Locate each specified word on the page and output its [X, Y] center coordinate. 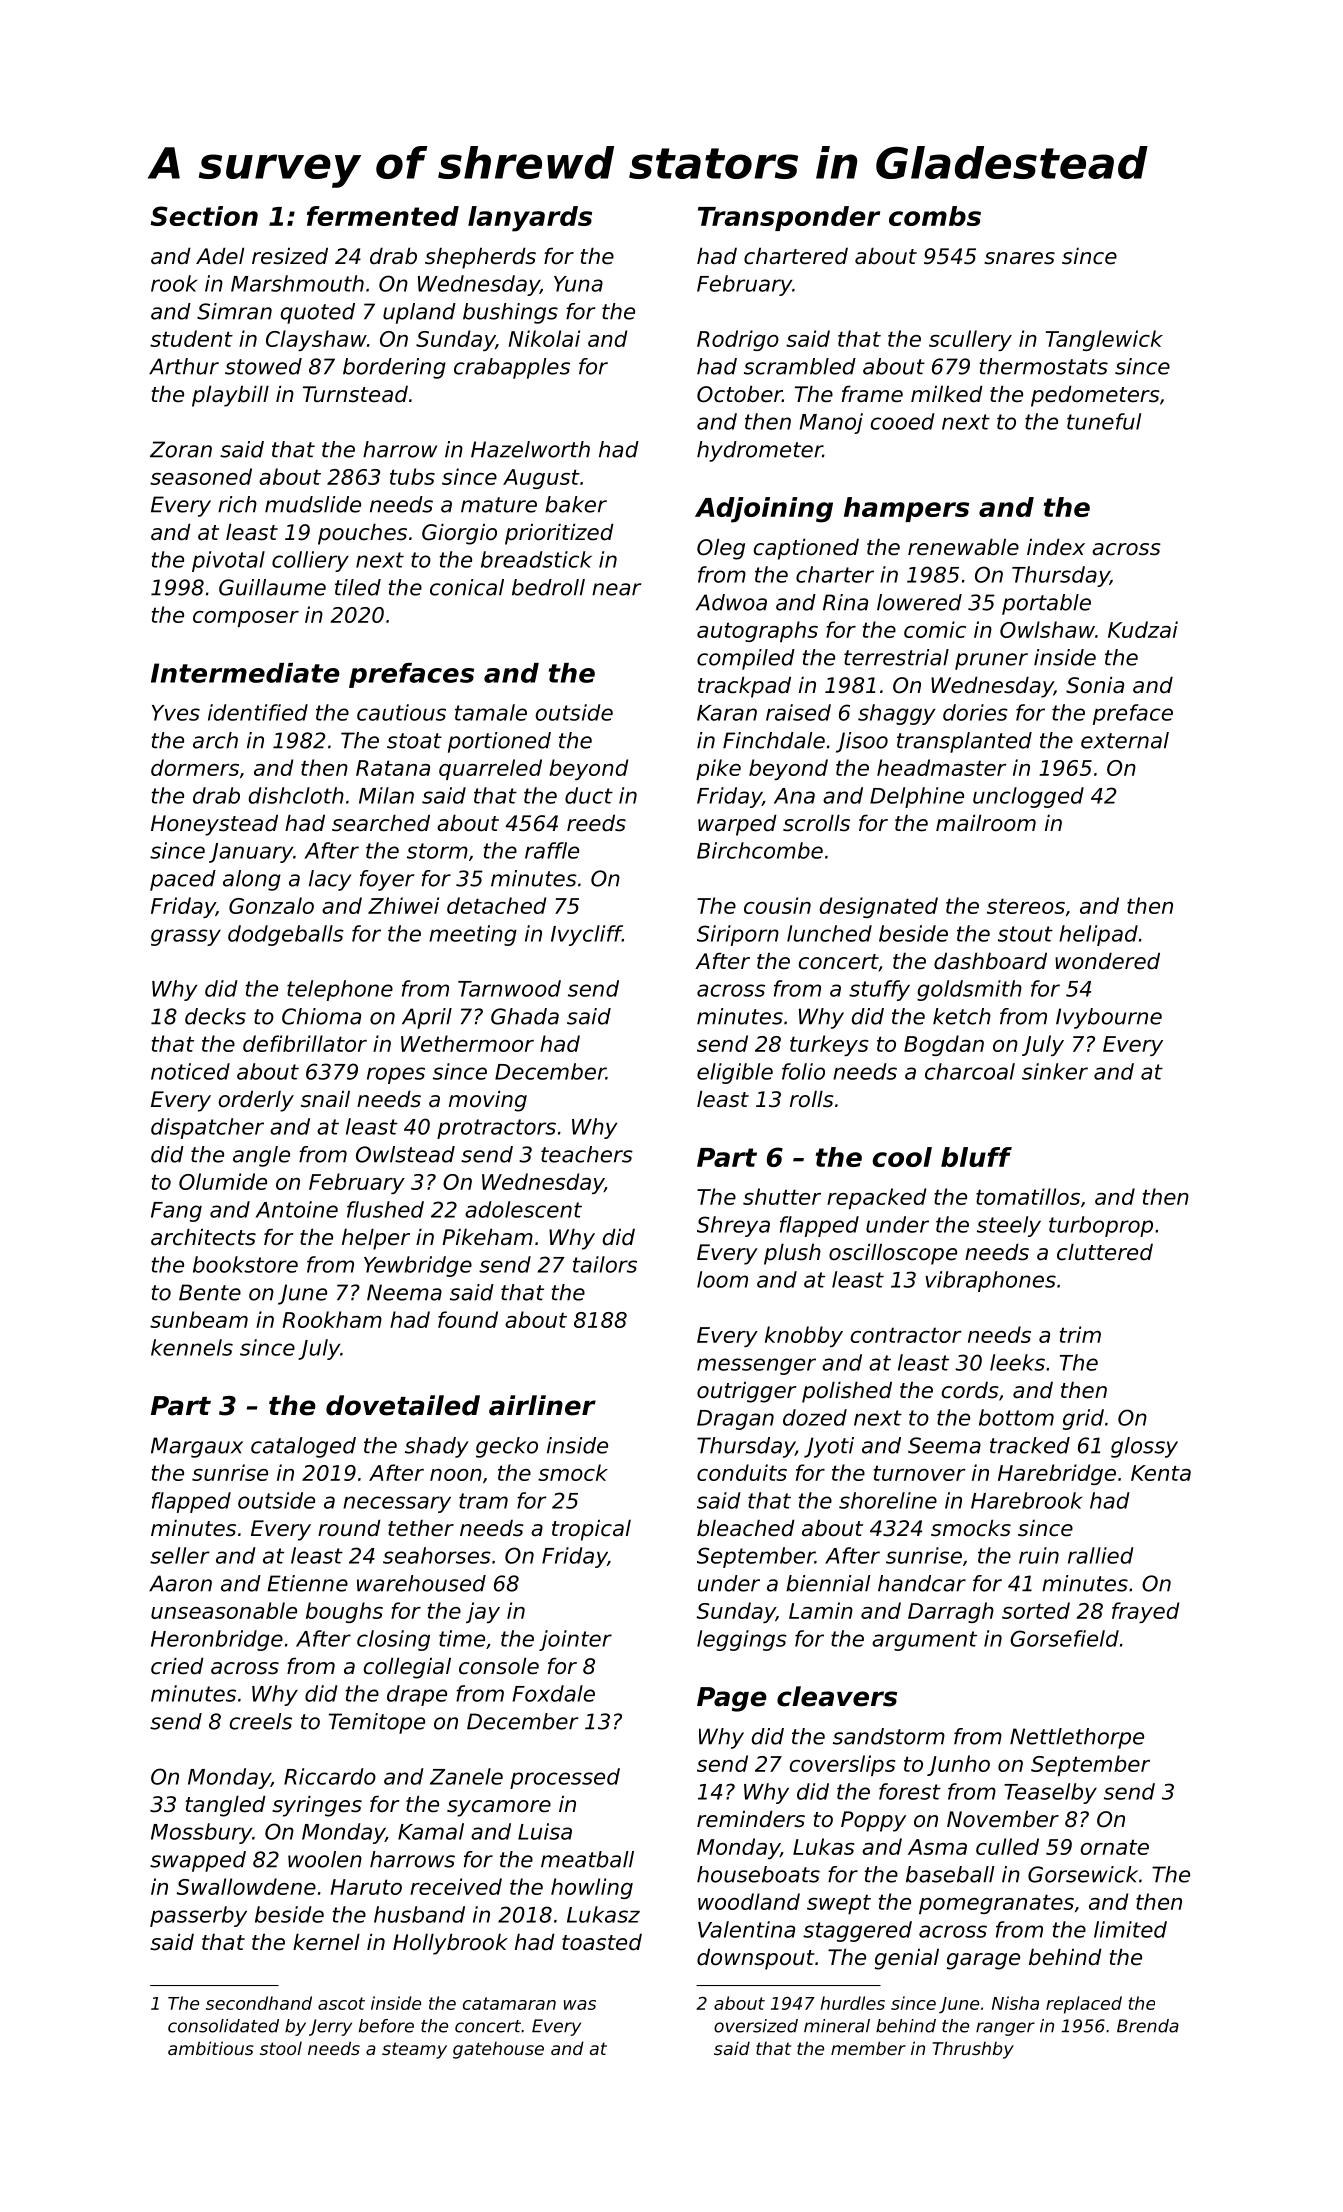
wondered [1107, 961]
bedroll [548, 587]
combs [935, 216]
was [580, 2005]
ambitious [211, 2048]
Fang [176, 1212]
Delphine [917, 797]
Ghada [525, 1016]
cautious [401, 712]
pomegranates [996, 1904]
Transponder [789, 218]
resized [290, 256]
